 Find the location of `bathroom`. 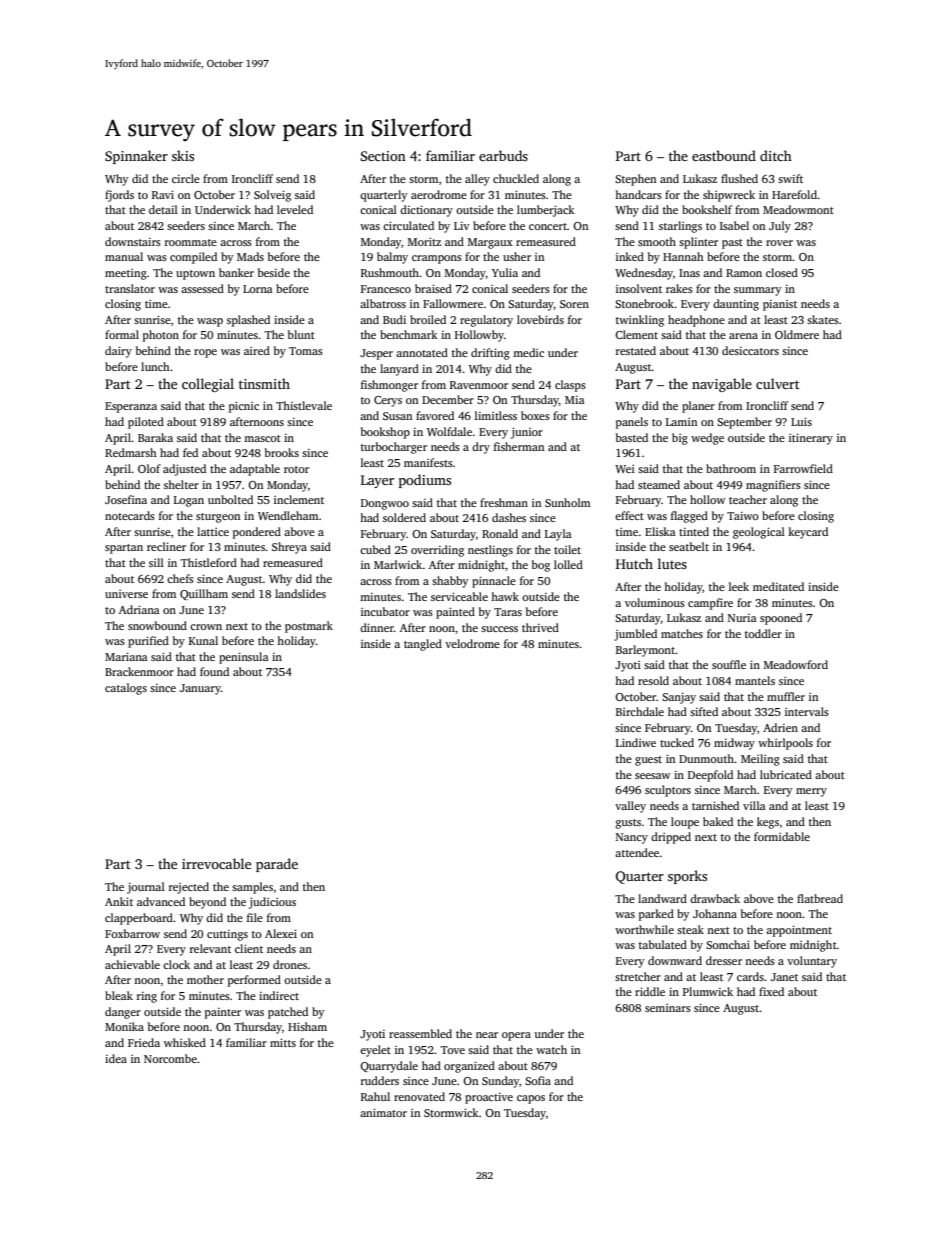

bathroom is located at coordinates (731, 468).
